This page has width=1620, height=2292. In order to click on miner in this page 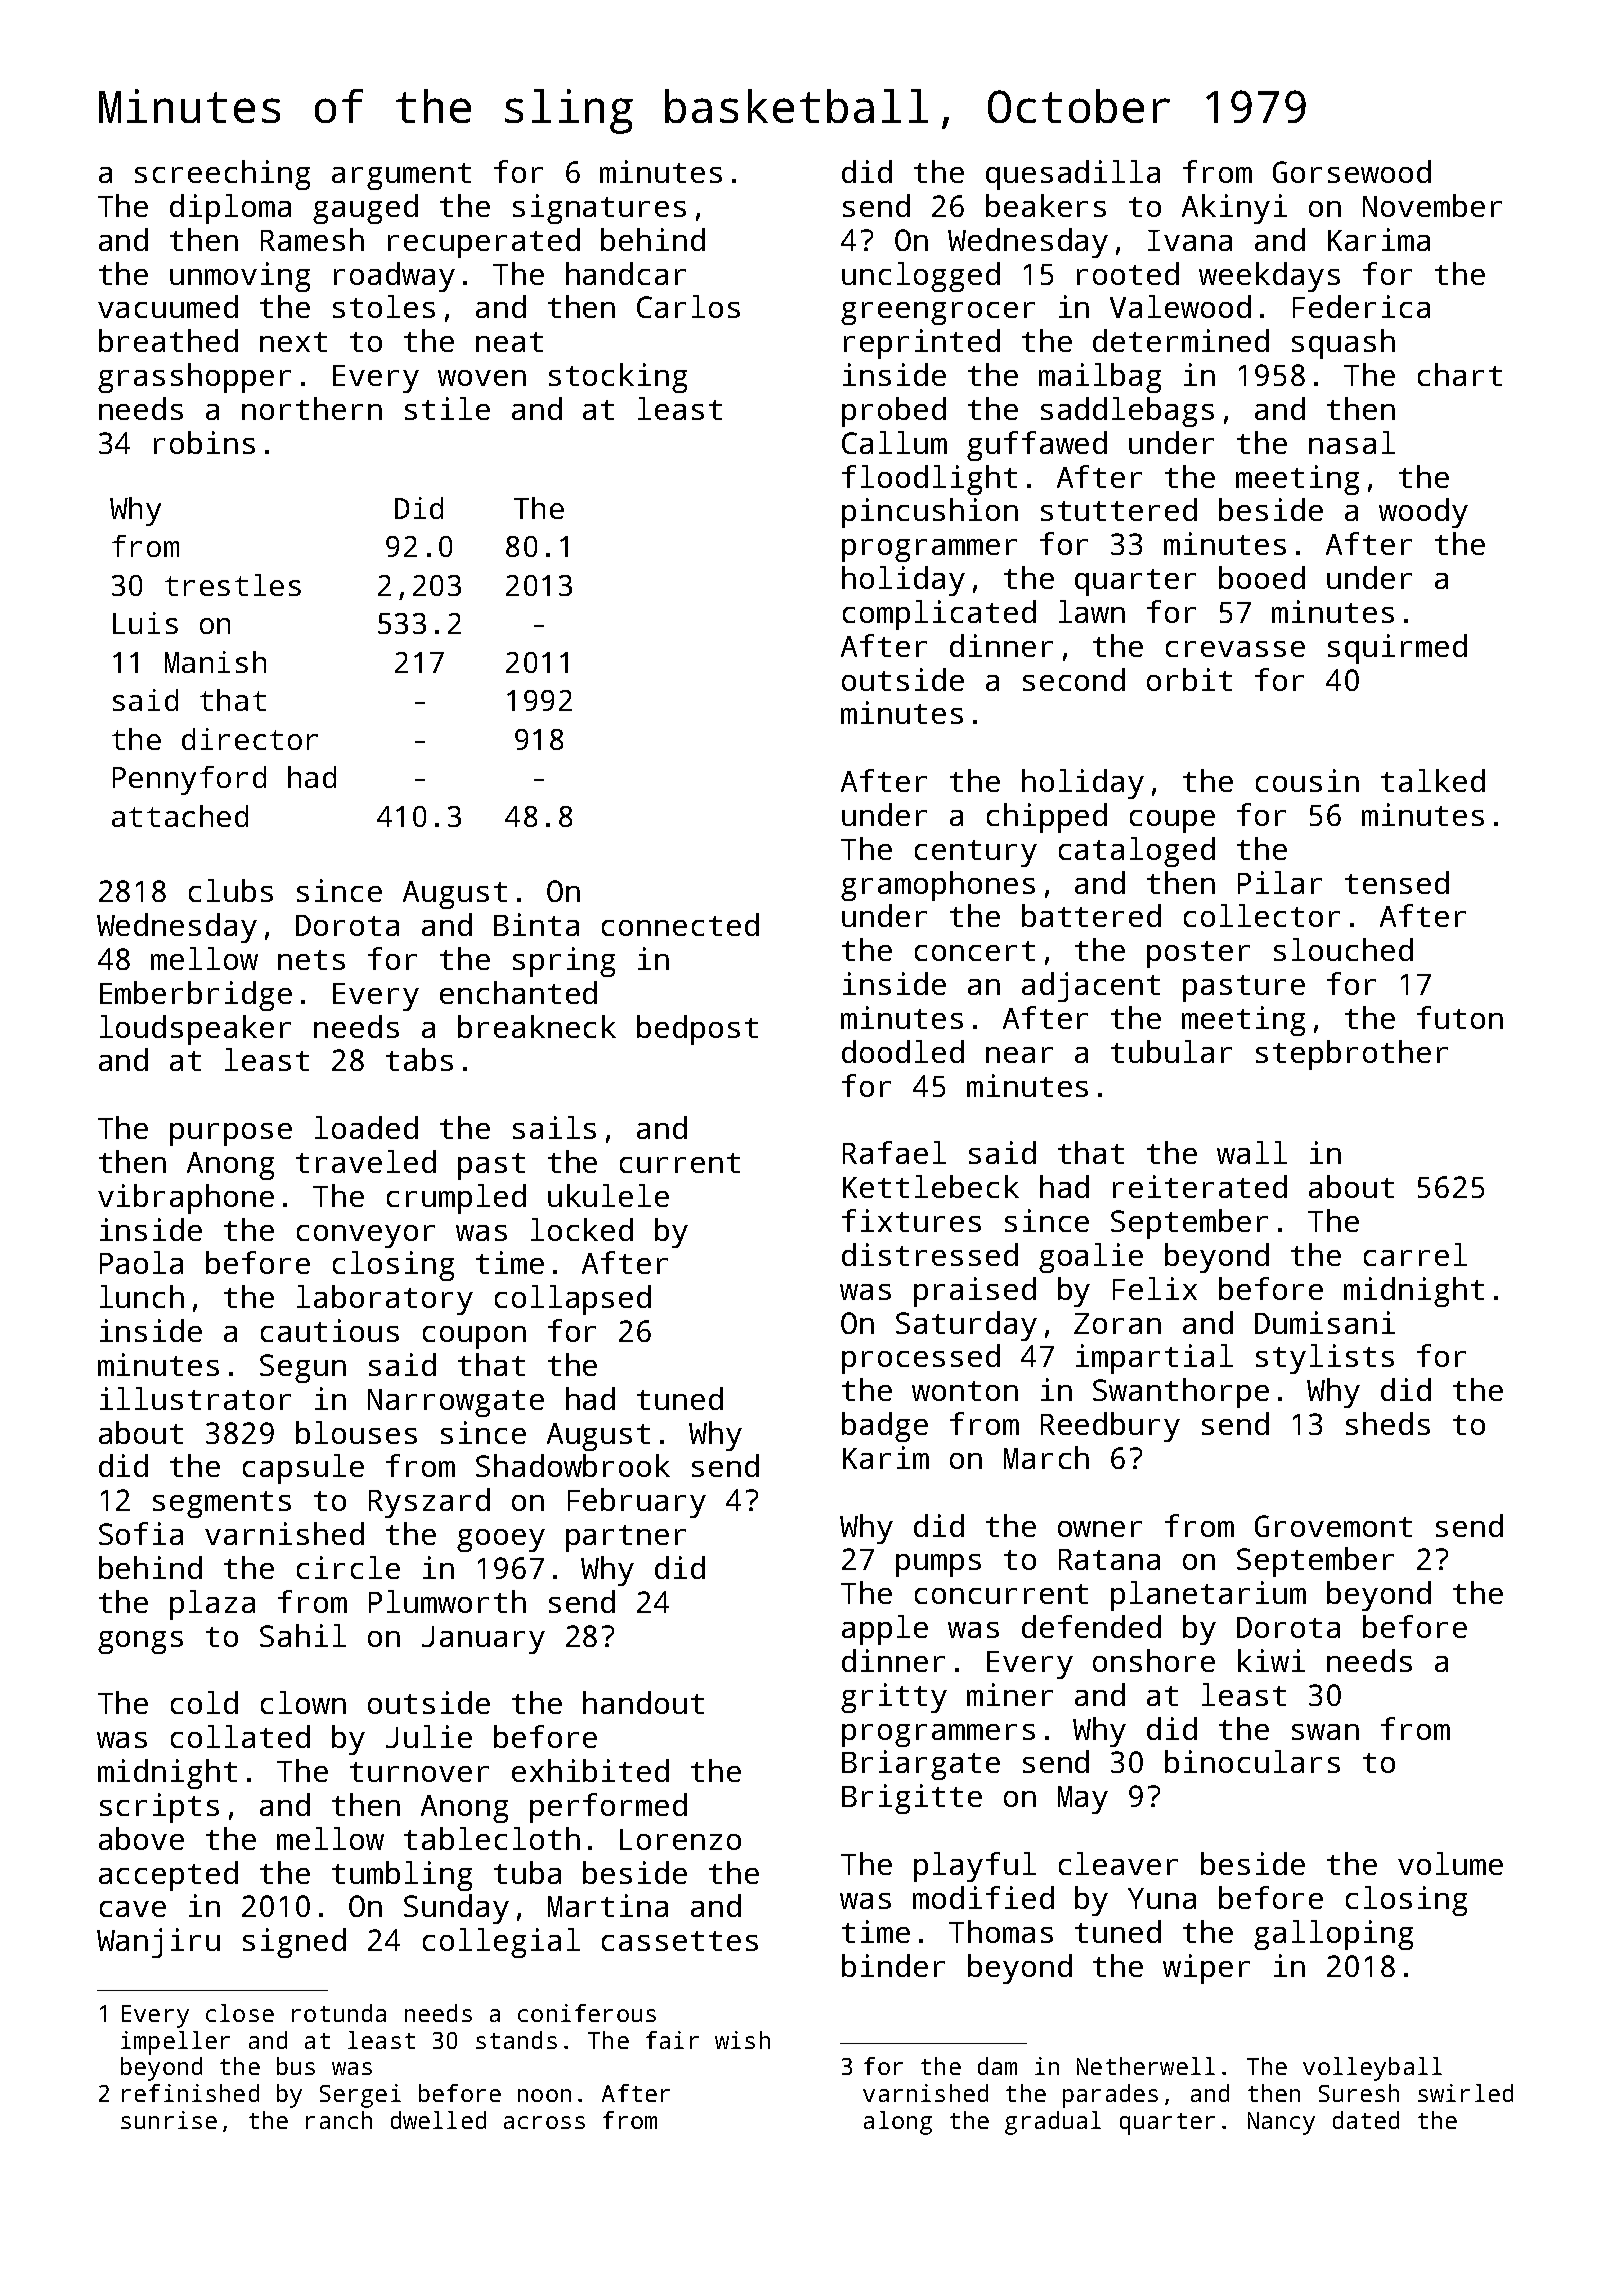, I will do `click(1010, 1694)`.
